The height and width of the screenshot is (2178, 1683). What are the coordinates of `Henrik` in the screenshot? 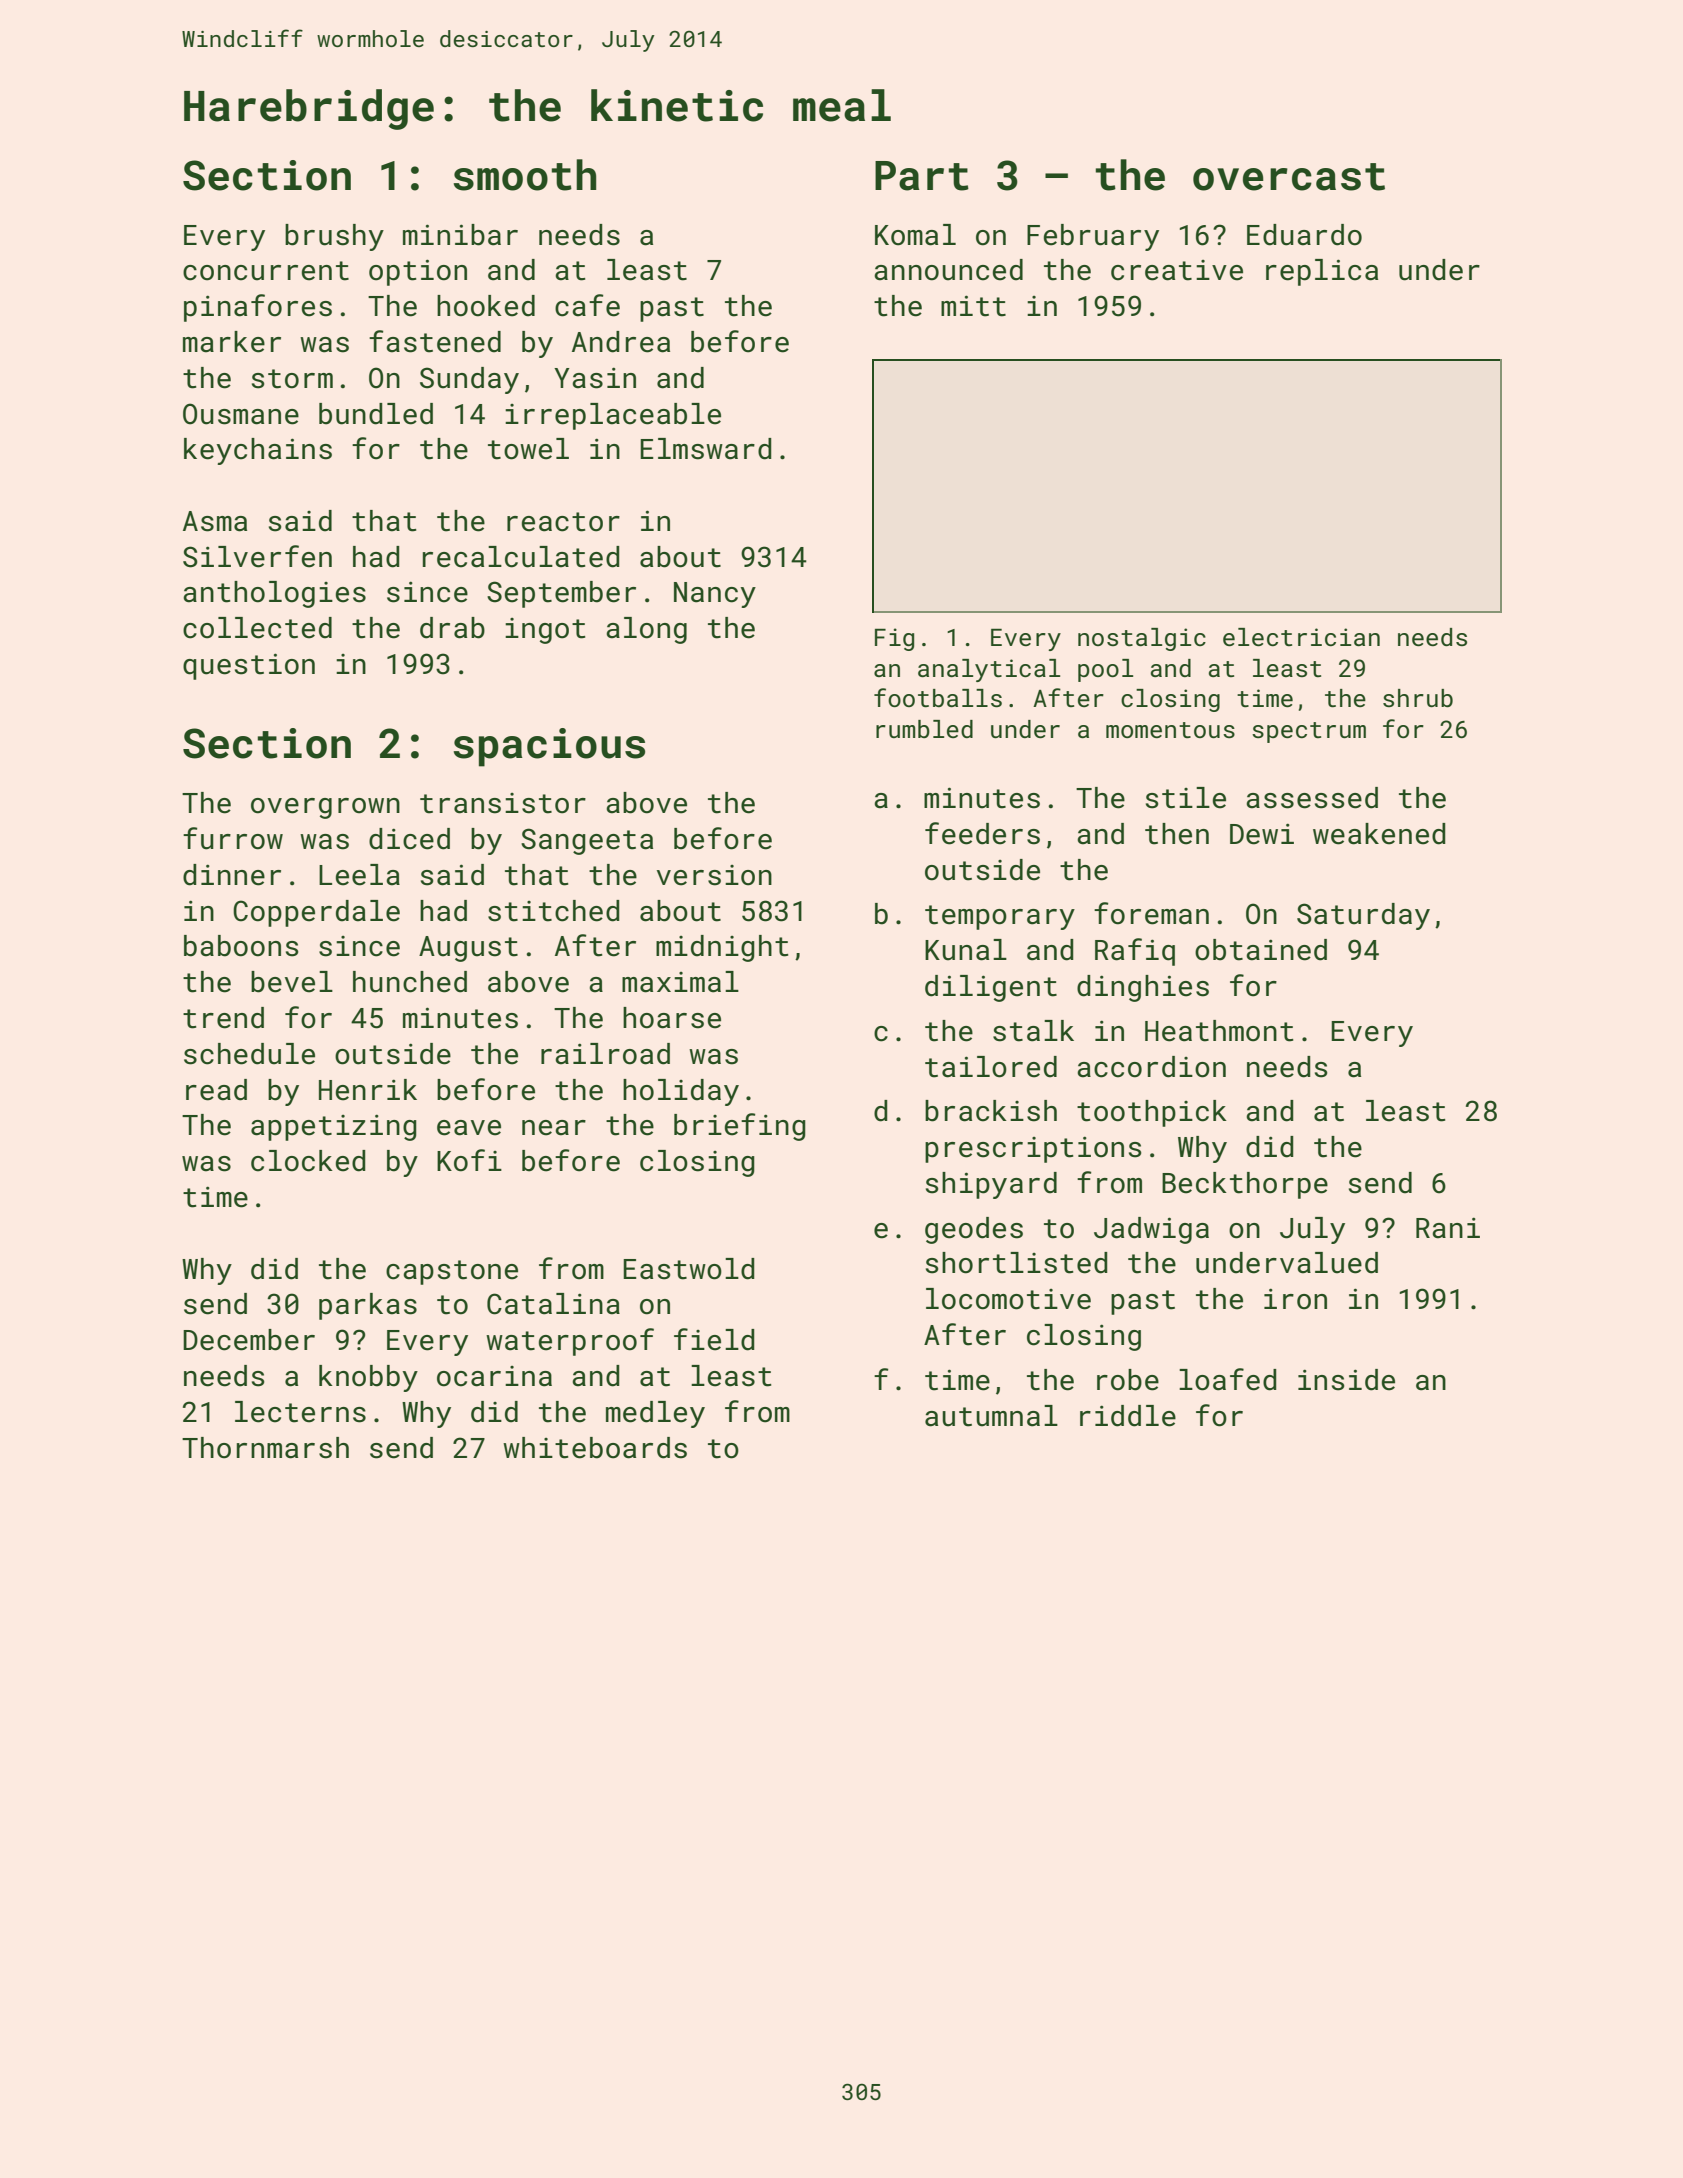 It's located at (368, 1090).
